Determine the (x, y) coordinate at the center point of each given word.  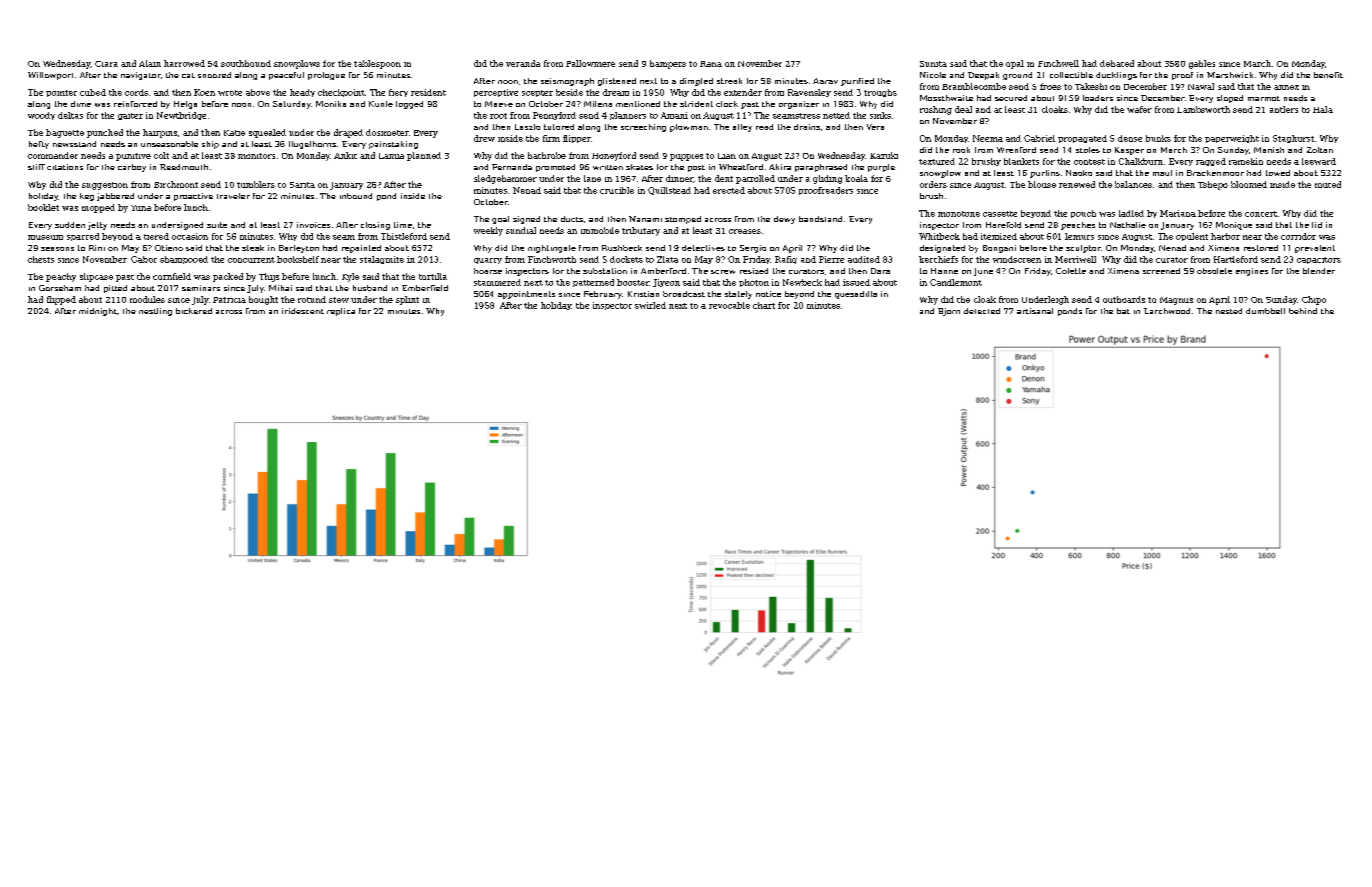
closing (375, 226)
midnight (98, 312)
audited (864, 259)
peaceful (286, 76)
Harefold (1003, 225)
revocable (729, 305)
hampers (668, 64)
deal (963, 109)
